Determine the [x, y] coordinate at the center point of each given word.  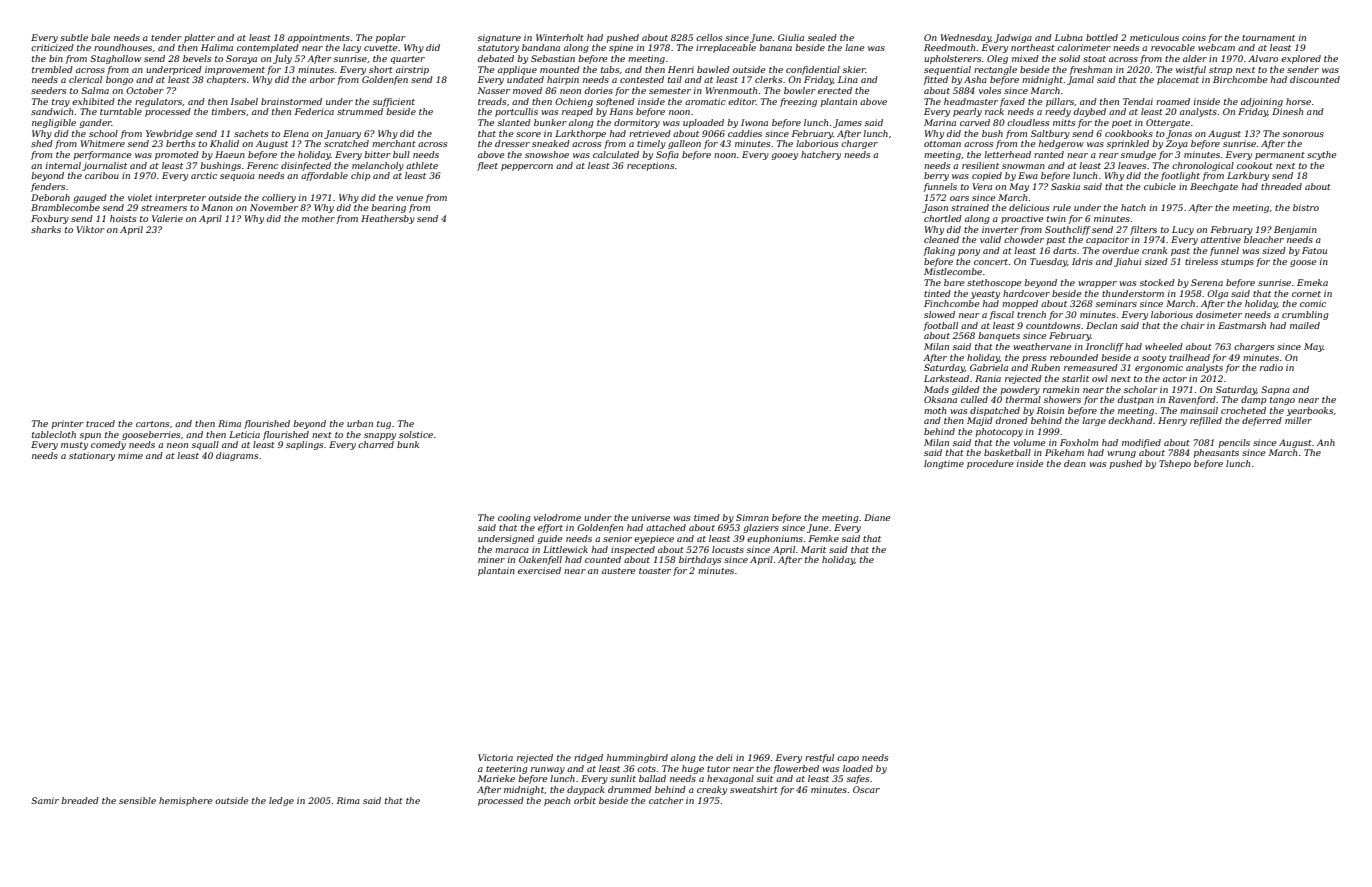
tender [166, 37]
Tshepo [1175, 464]
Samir [45, 800]
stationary [92, 456]
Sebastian [553, 58]
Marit [813, 549]
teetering [507, 769]
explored [1301, 59]
